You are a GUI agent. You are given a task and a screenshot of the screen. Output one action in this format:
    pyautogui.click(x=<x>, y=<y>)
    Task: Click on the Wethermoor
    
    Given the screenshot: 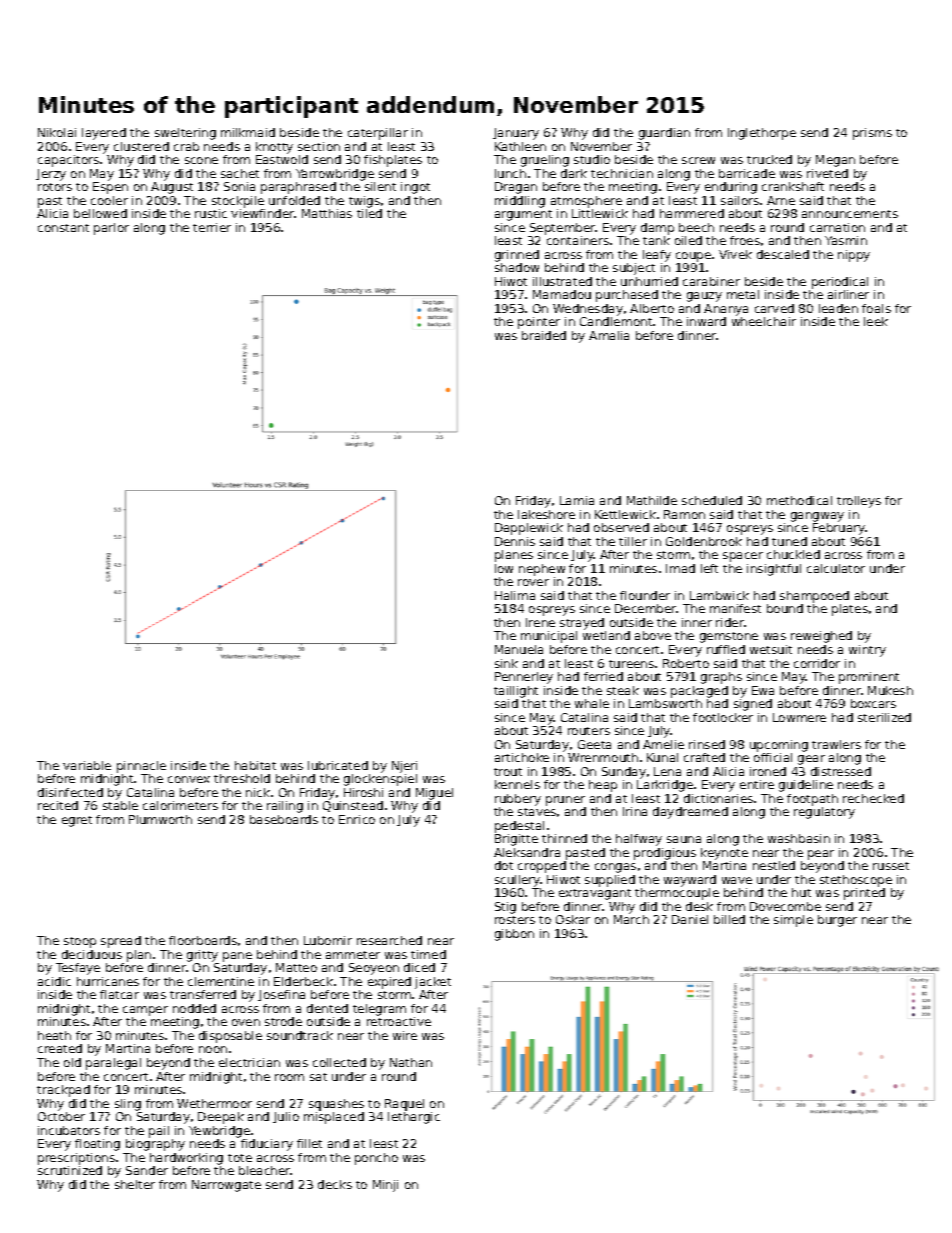 What is the action you would take?
    pyautogui.click(x=214, y=1103)
